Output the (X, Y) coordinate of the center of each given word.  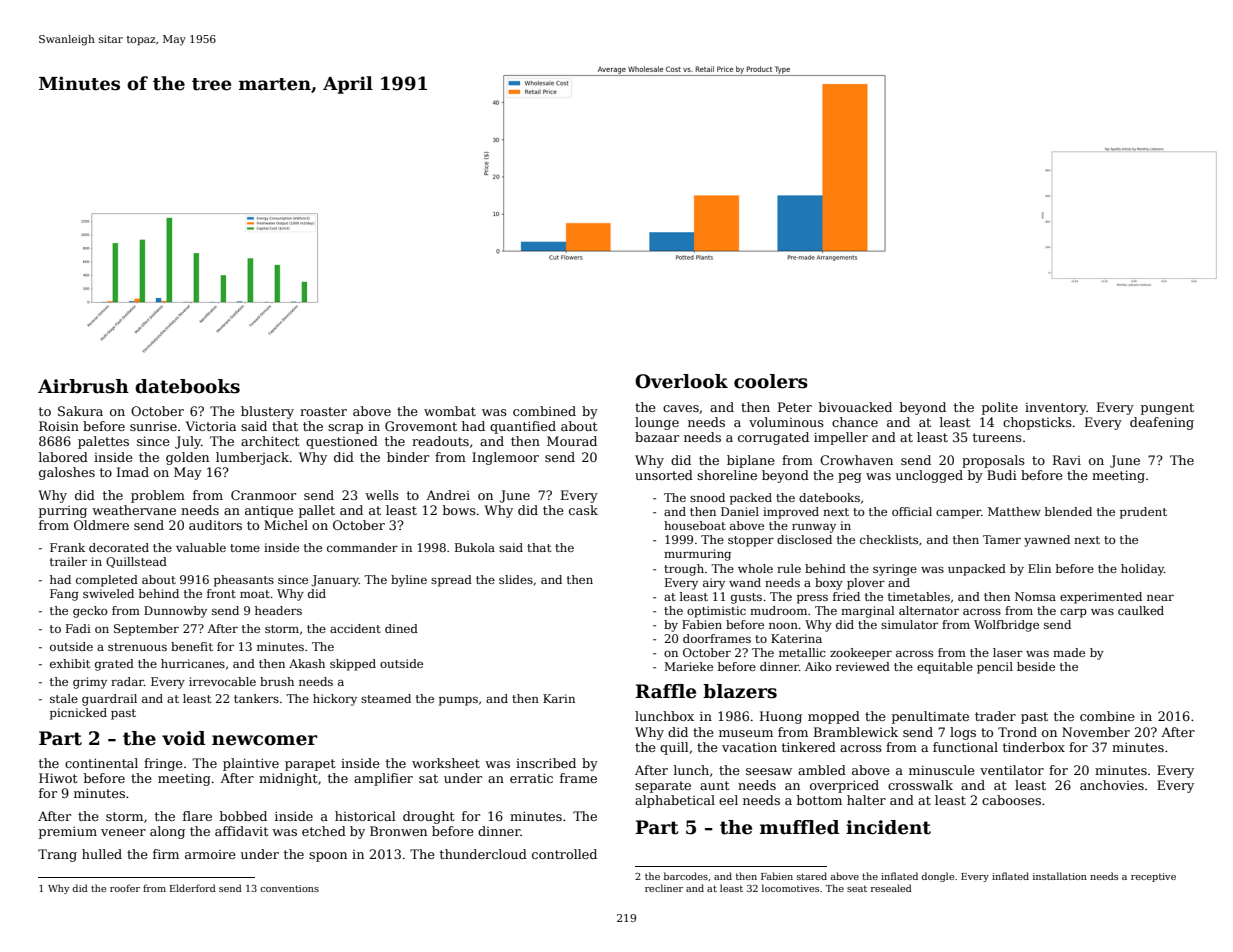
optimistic (716, 612)
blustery (267, 412)
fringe (163, 764)
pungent (1167, 409)
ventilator (1012, 770)
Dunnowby (175, 612)
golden (187, 458)
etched (324, 831)
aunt (714, 785)
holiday (1142, 570)
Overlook (681, 381)
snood (707, 497)
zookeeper (861, 654)
